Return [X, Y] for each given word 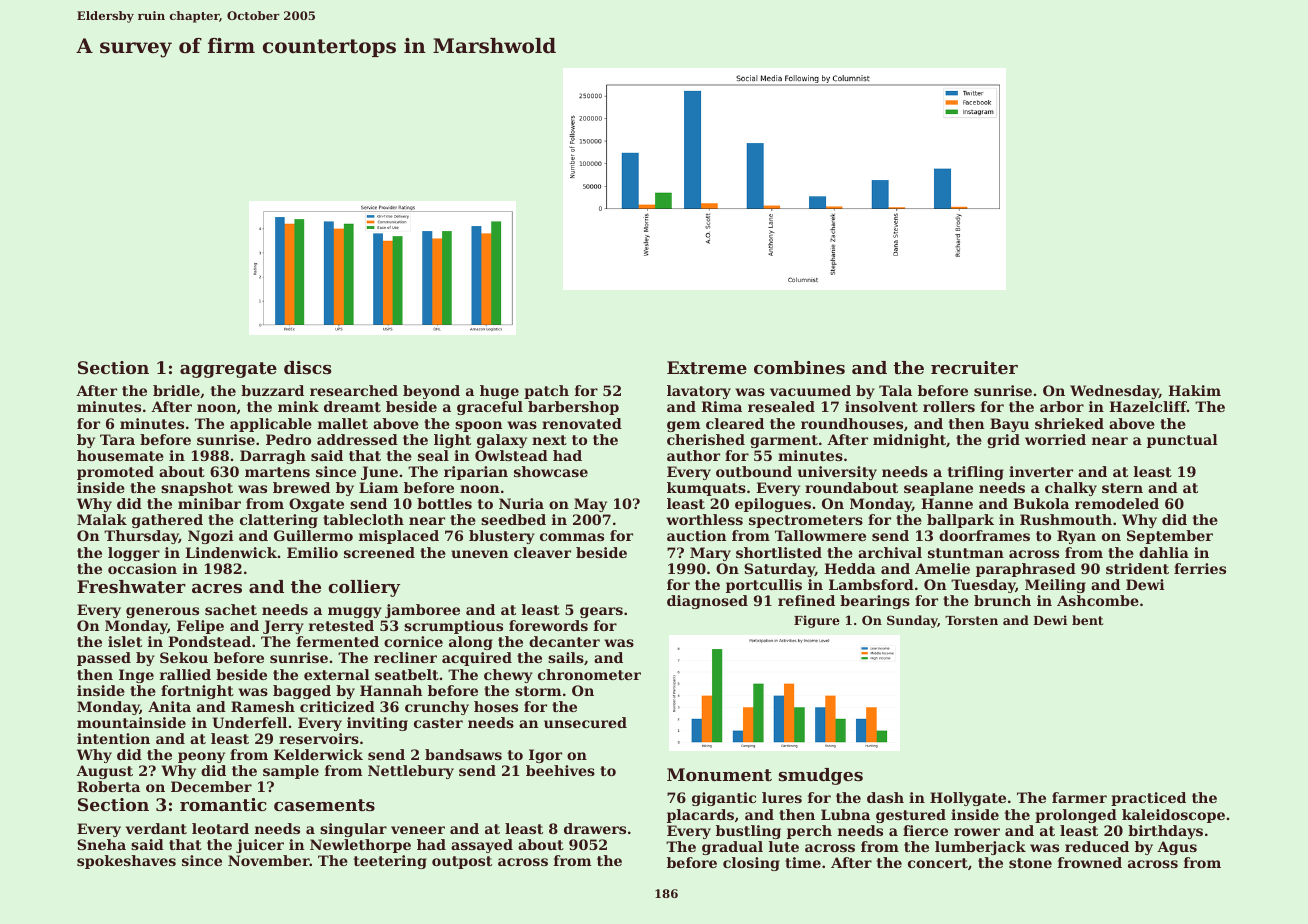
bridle [176, 390]
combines [799, 367]
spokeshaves [126, 862]
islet [125, 641]
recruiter [974, 367]
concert [938, 863]
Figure [817, 621]
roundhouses [852, 423]
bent [1088, 620]
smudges [821, 776]
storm [538, 691]
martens [277, 472]
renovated [582, 423]
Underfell [250, 722]
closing [751, 864]
